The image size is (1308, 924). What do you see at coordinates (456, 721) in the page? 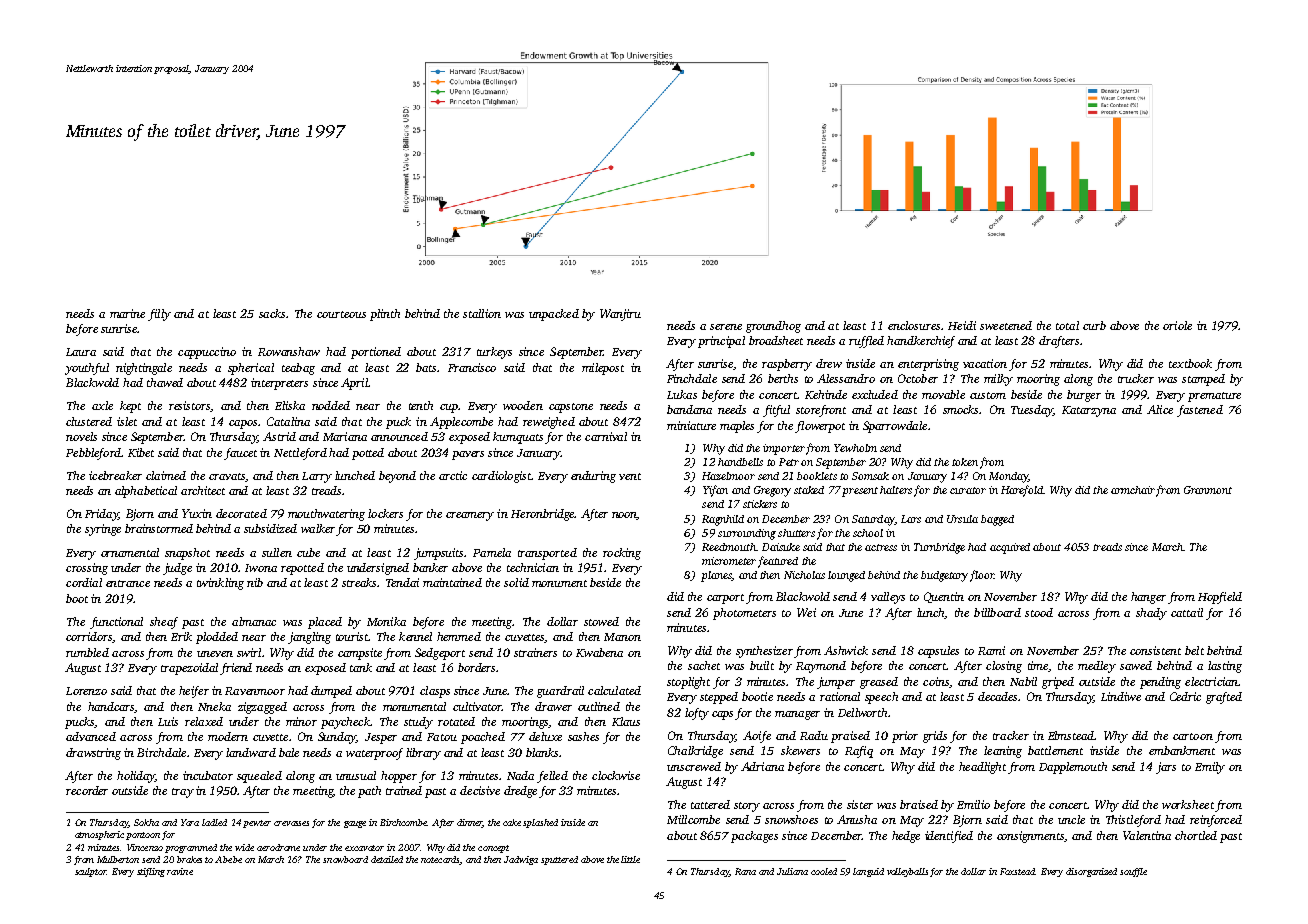
I see `rotated` at bounding box center [456, 721].
